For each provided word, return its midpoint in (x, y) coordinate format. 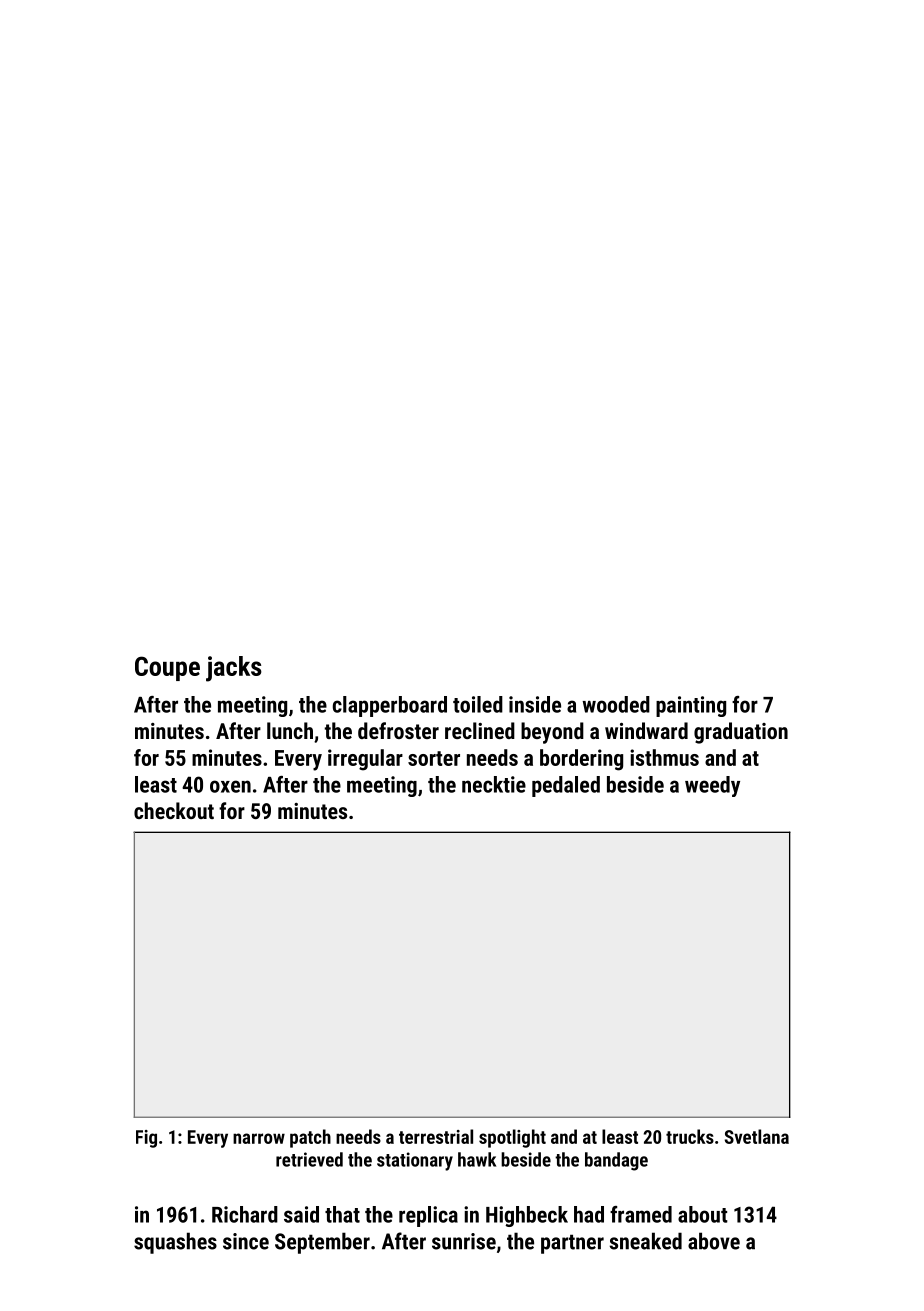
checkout (174, 810)
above (714, 1241)
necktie (494, 784)
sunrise (464, 1241)
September (322, 1243)
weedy (712, 786)
